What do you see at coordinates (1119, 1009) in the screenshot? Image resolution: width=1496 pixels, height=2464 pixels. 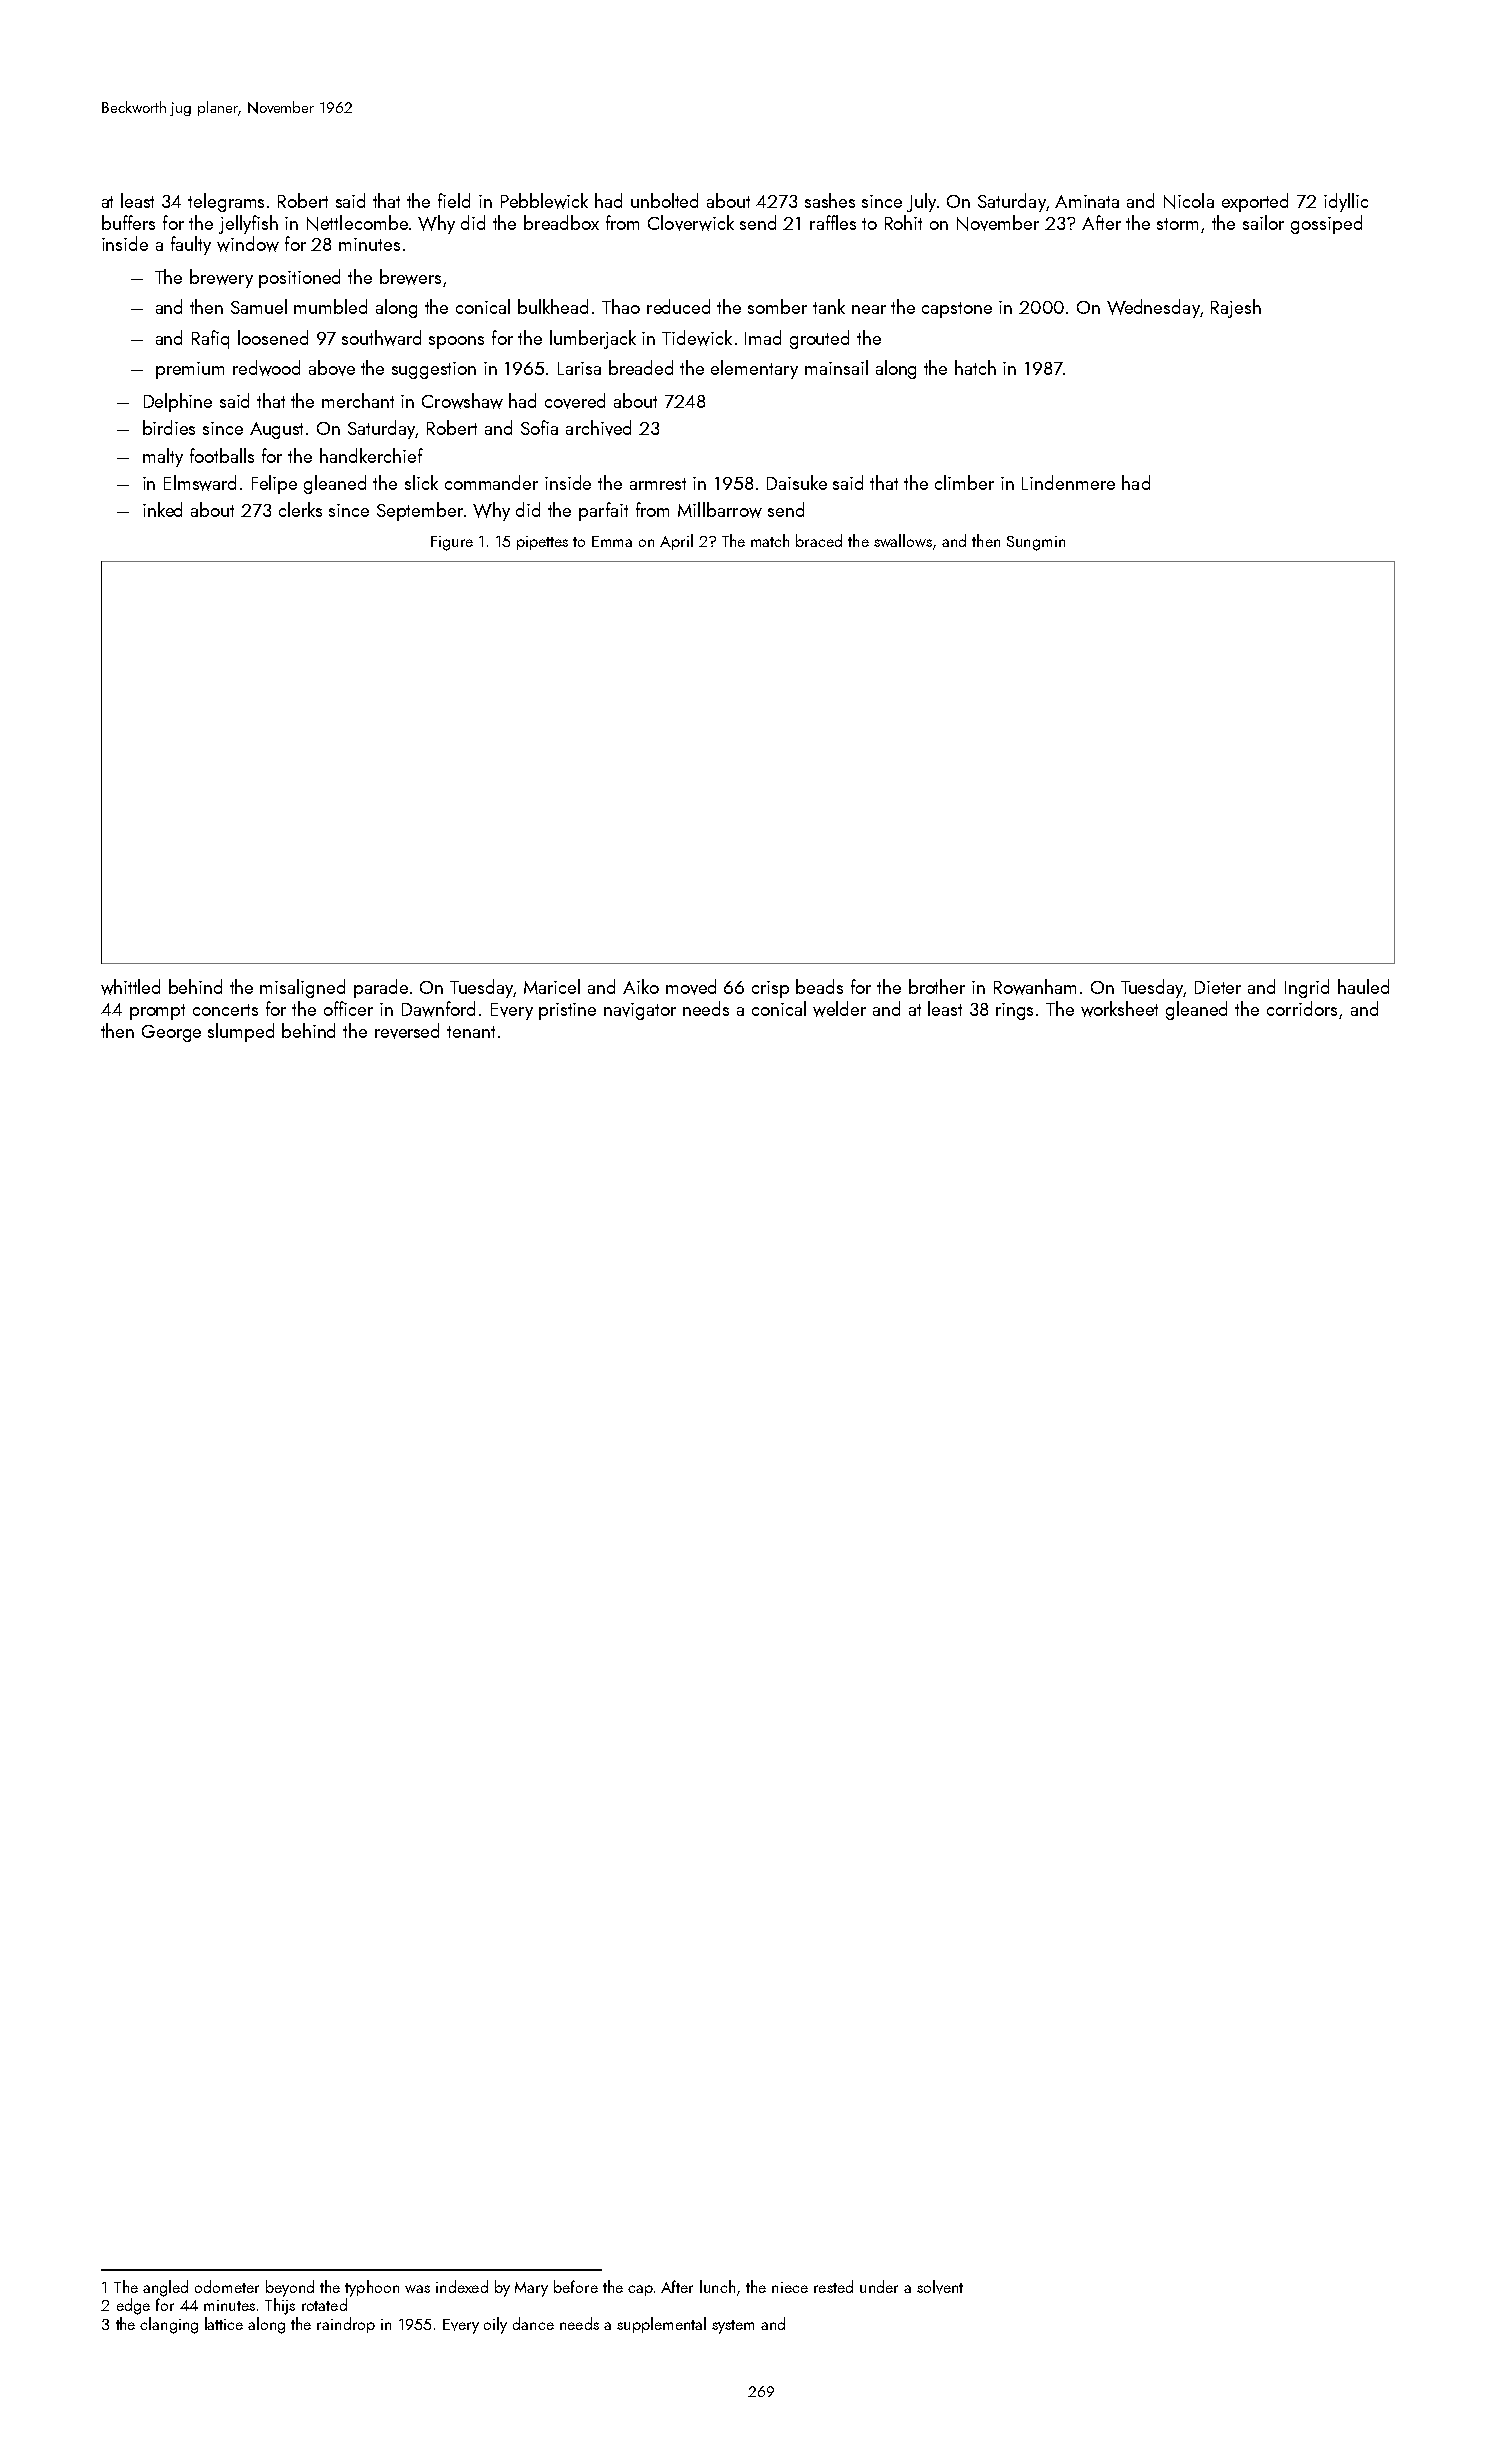 I see `worksheet` at bounding box center [1119, 1009].
